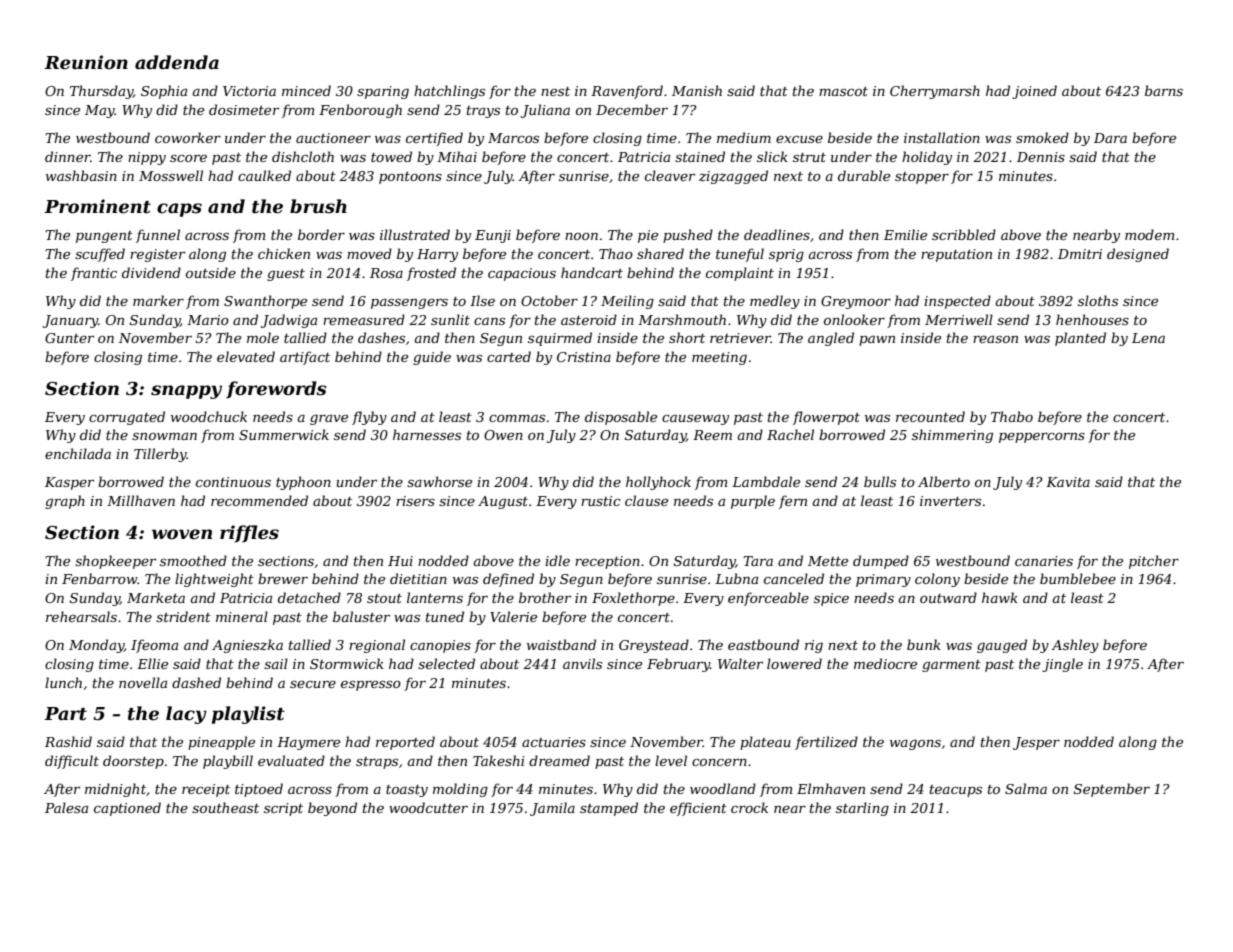 The height and width of the screenshot is (952, 1233). I want to click on jingle, so click(1062, 665).
